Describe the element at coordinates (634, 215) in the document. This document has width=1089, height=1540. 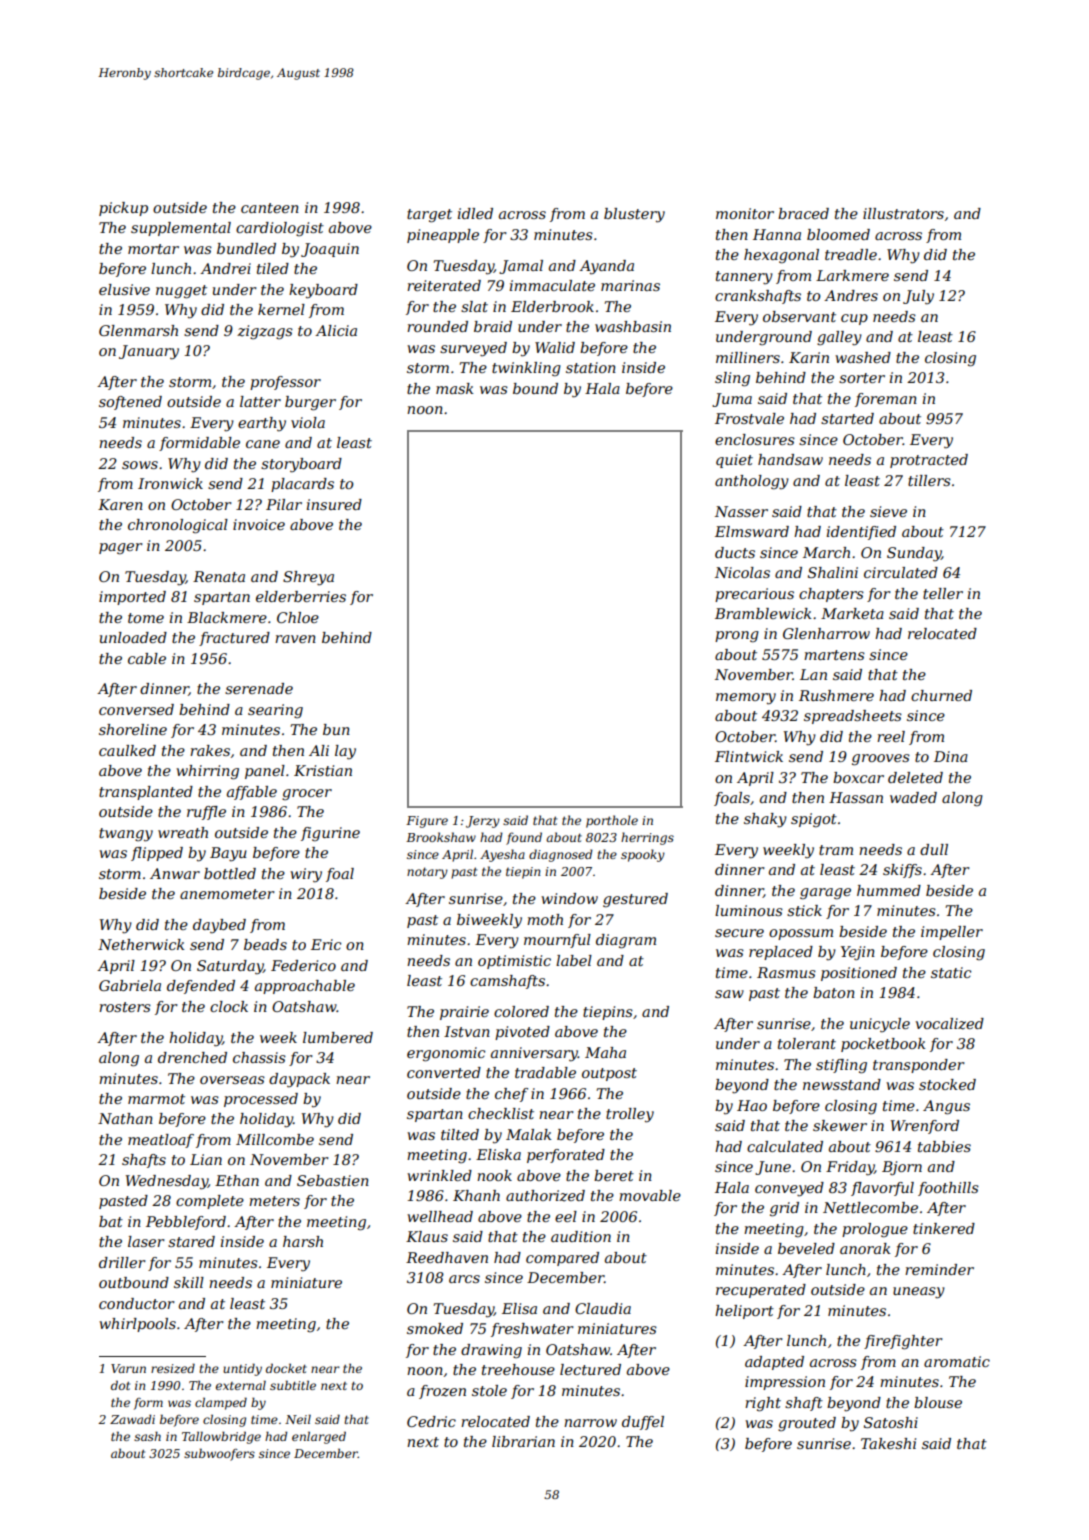
I see `blustery` at that location.
